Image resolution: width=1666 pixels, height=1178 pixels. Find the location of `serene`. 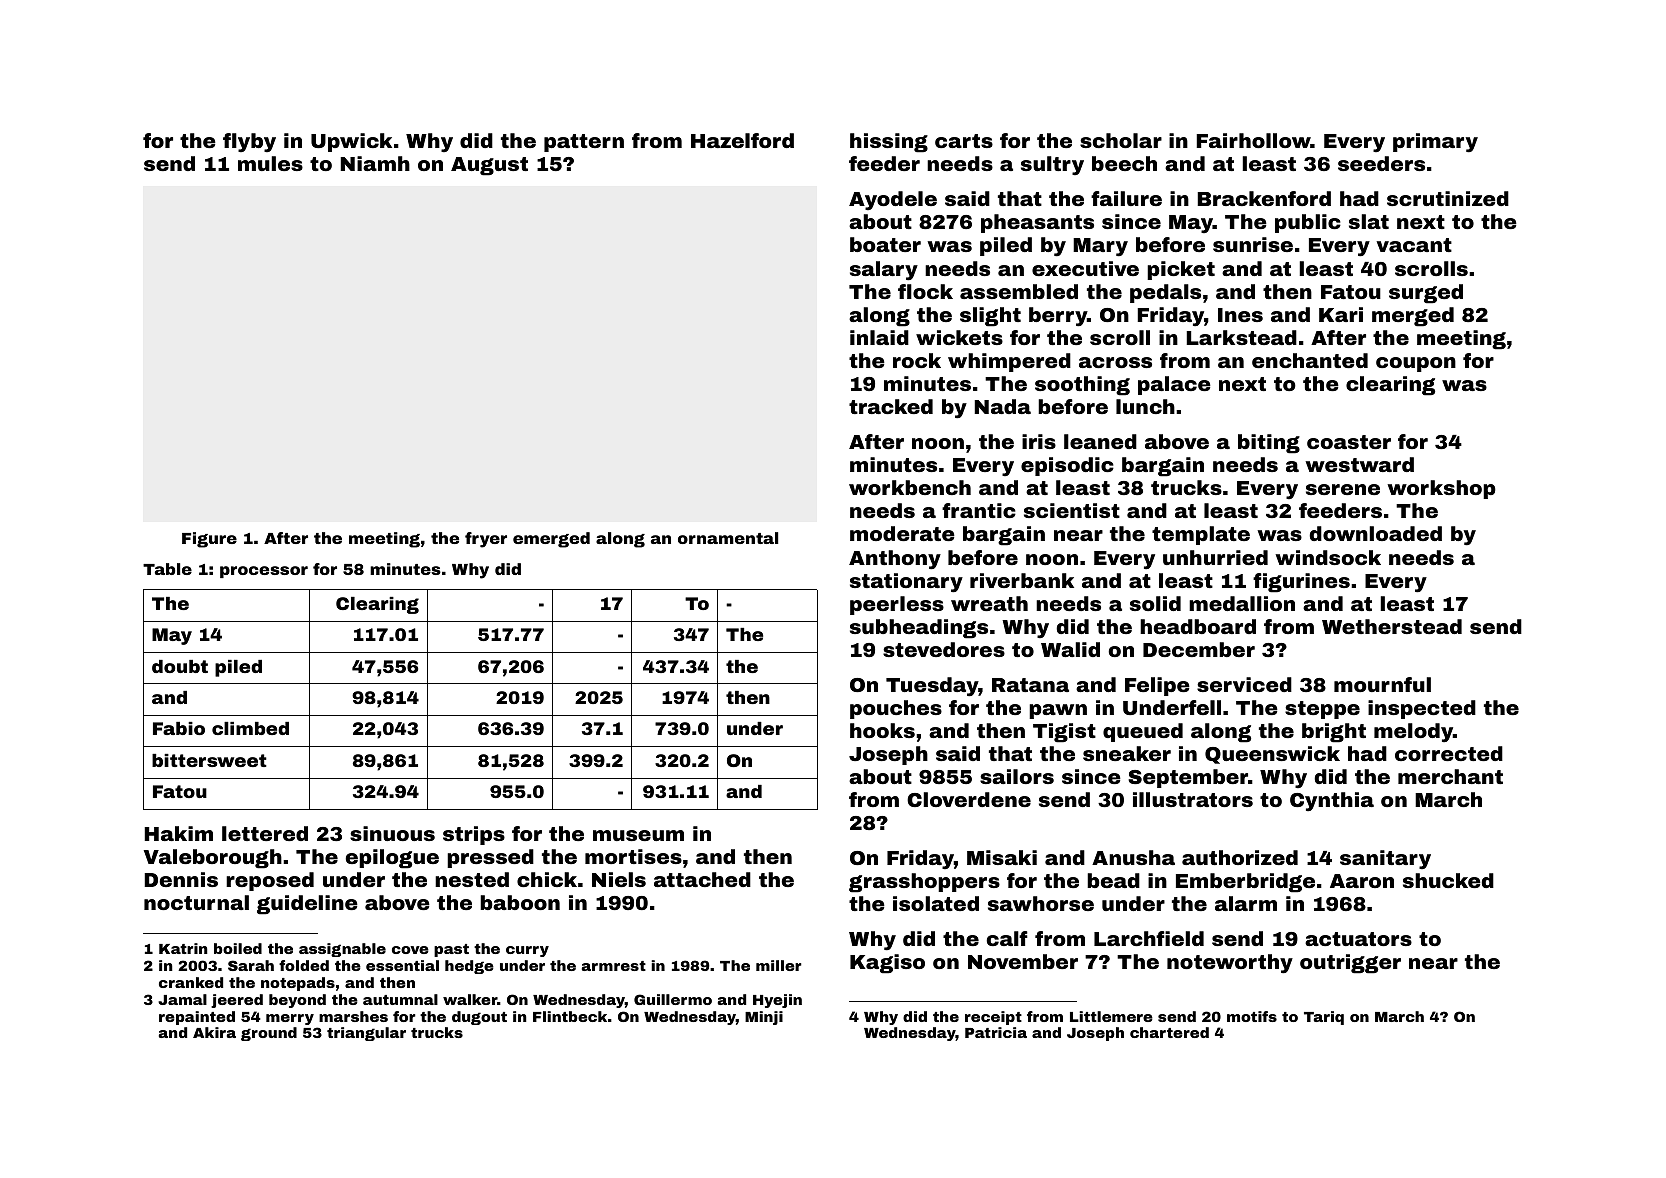

serene is located at coordinates (1343, 489).
